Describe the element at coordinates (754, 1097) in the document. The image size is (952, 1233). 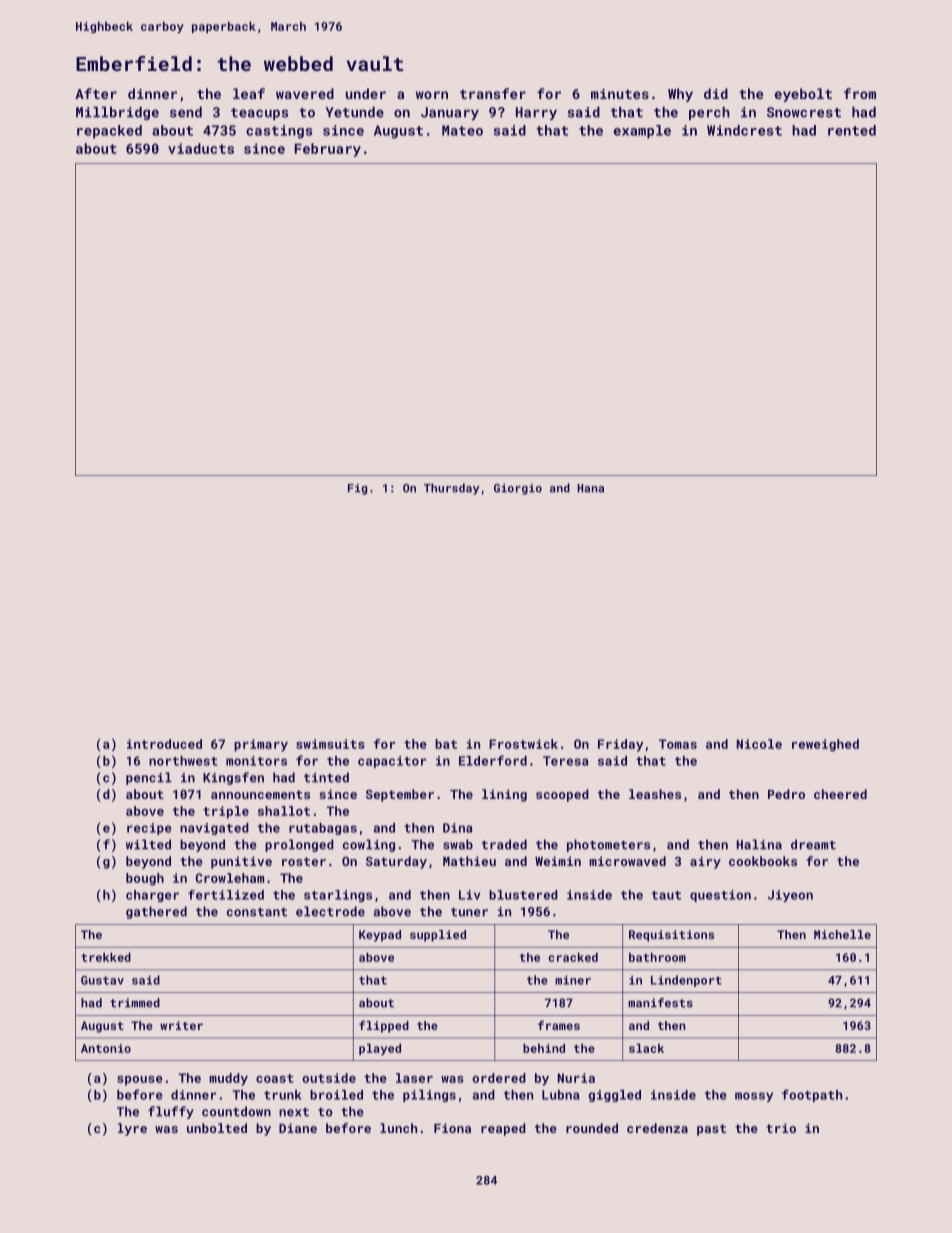
I see `mossy` at that location.
